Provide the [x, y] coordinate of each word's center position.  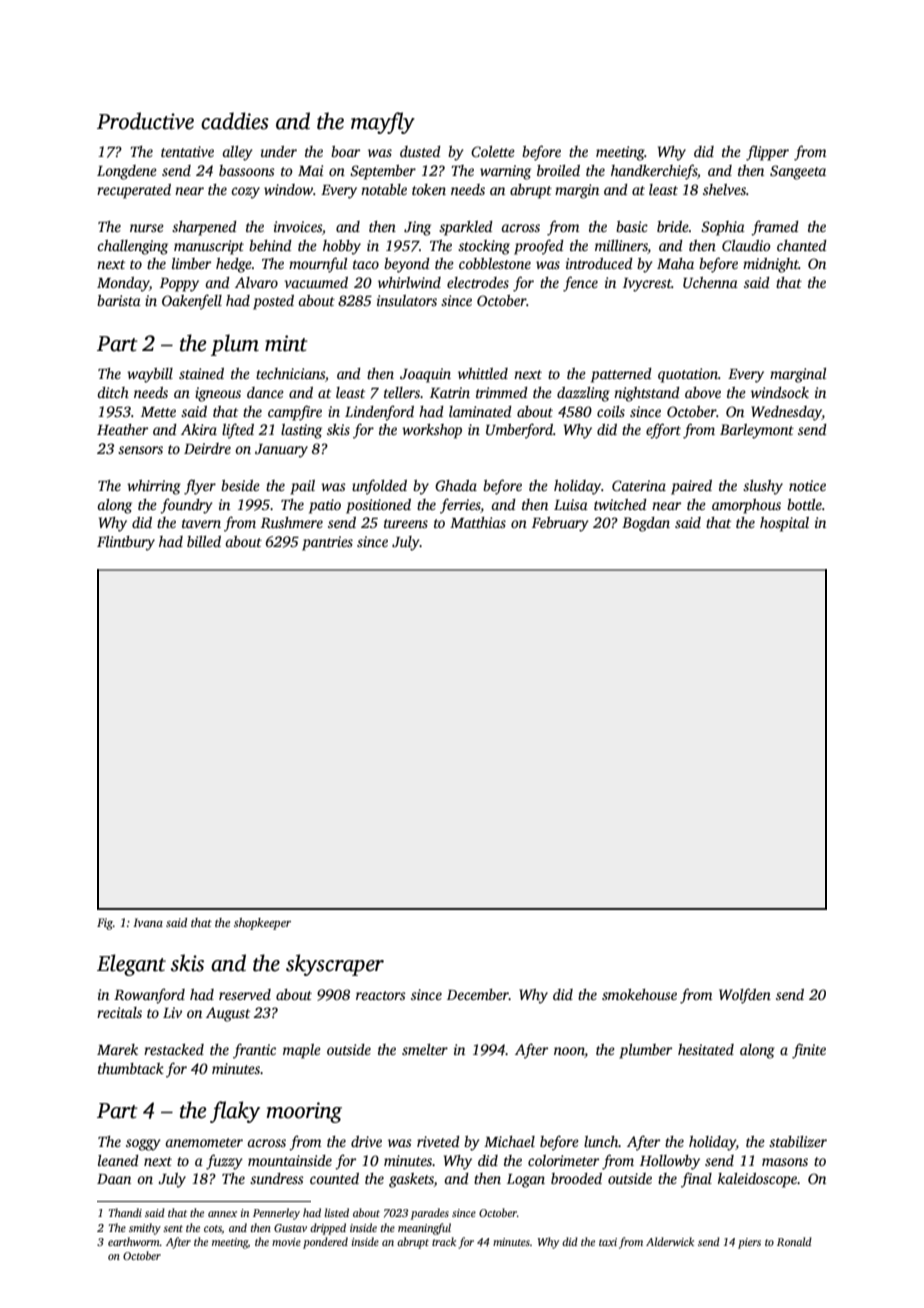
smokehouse [639, 994]
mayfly [383, 123]
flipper [767, 153]
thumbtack [131, 1068]
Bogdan [646, 524]
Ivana [148, 922]
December [478, 994]
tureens [406, 523]
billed [204, 541]
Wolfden [745, 996]
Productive [145, 121]
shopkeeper [262, 924]
